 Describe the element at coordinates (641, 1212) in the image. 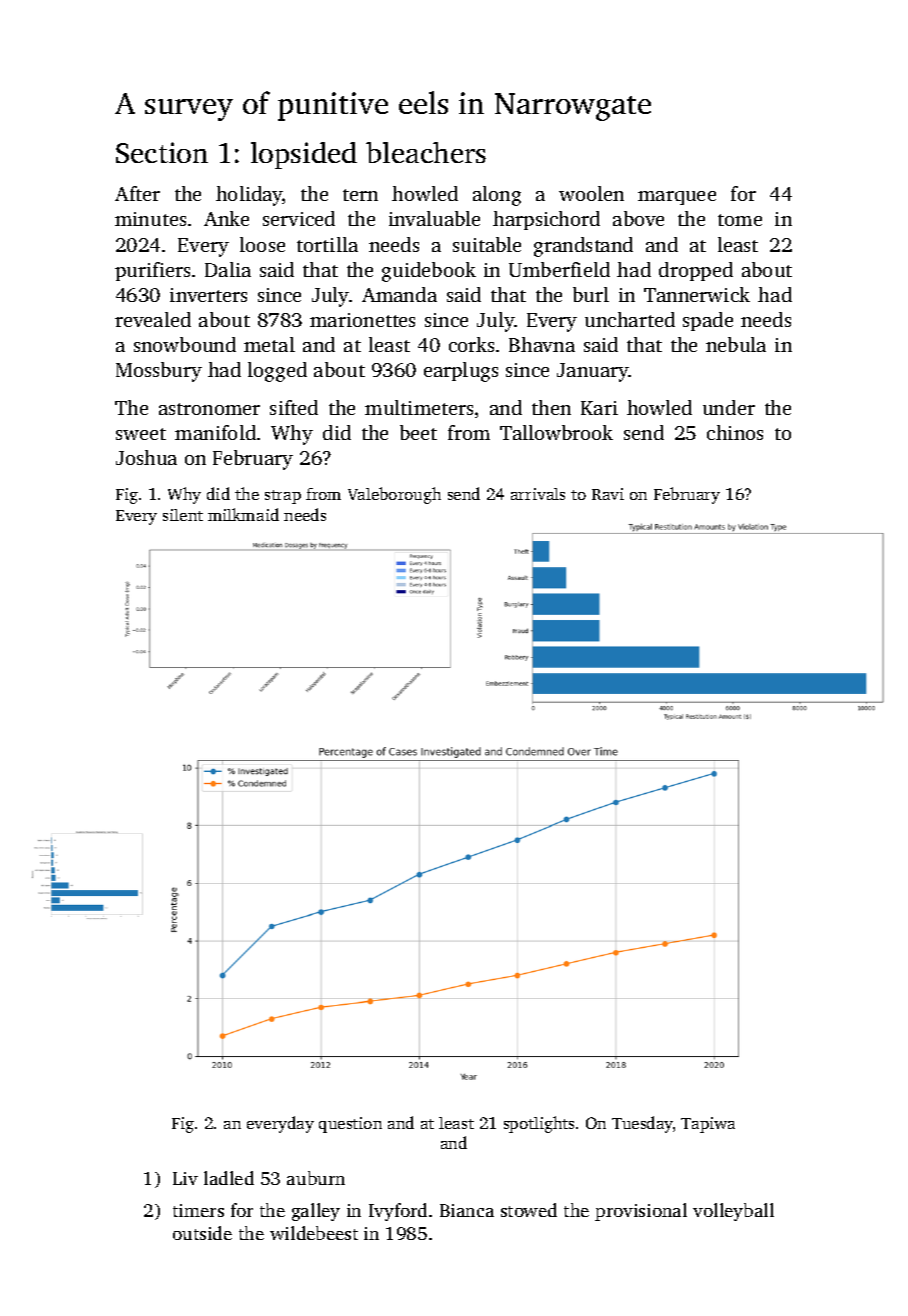

I see `provisional` at that location.
